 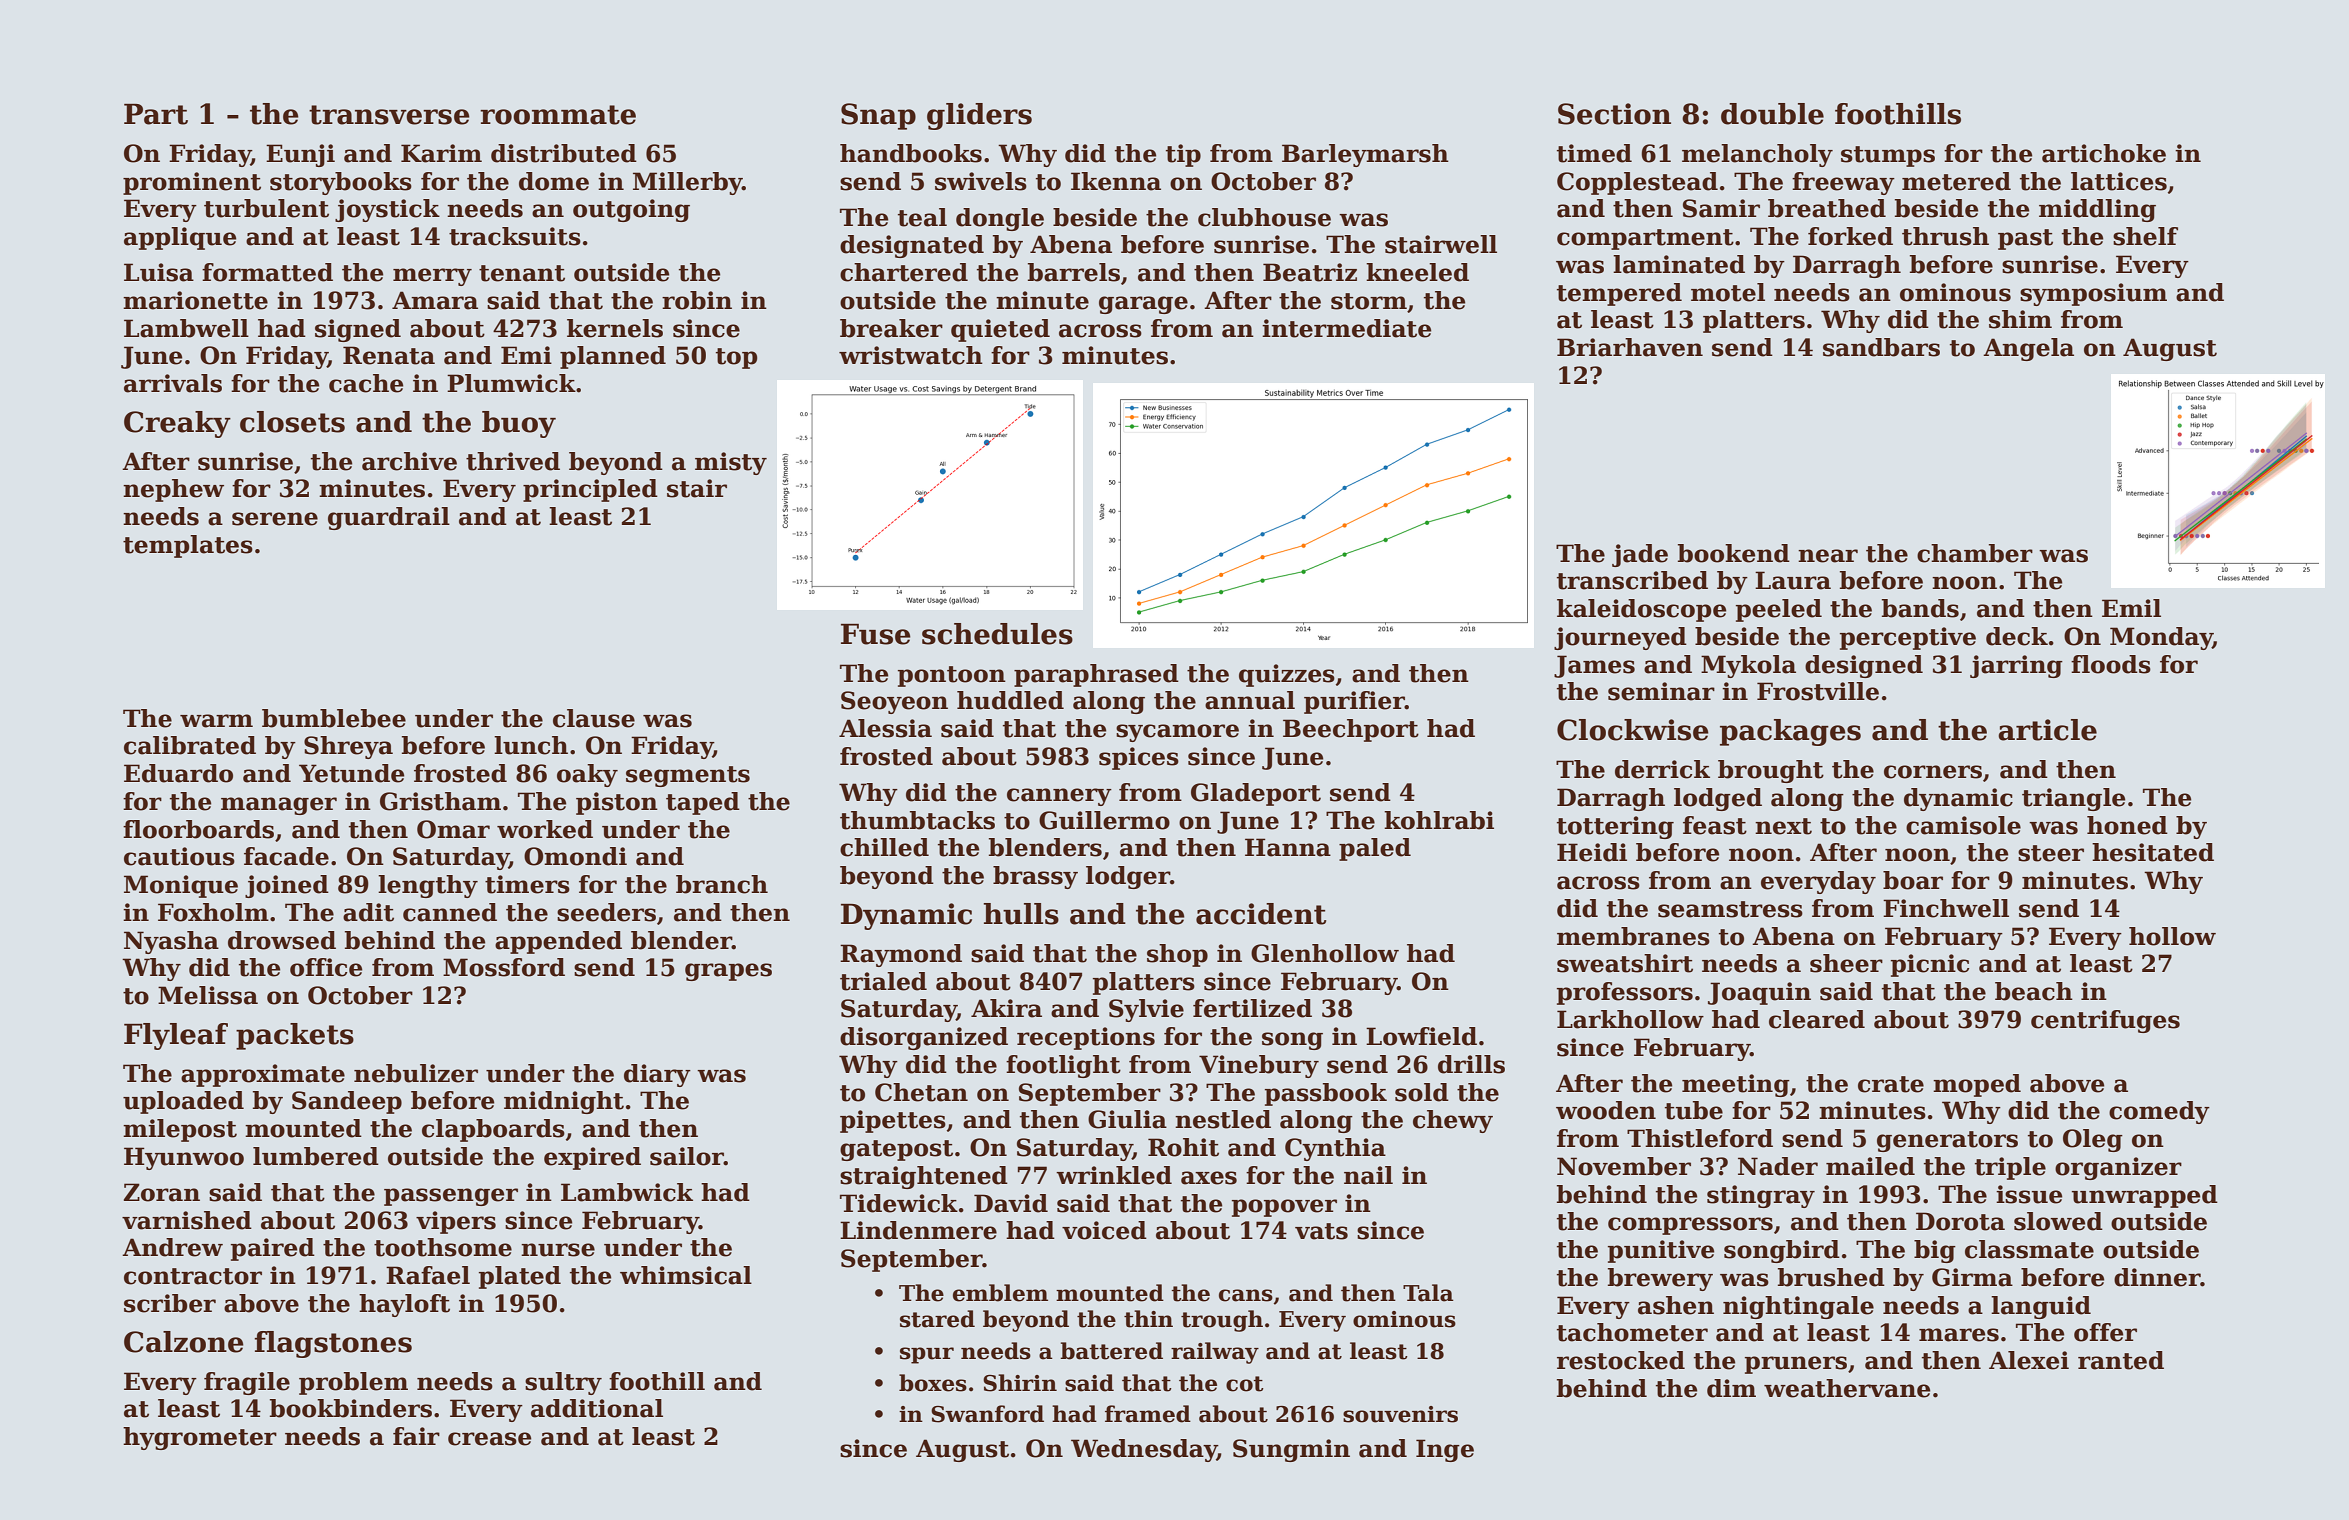 What do you see at coordinates (1471, 1064) in the screenshot?
I see `drills` at bounding box center [1471, 1064].
